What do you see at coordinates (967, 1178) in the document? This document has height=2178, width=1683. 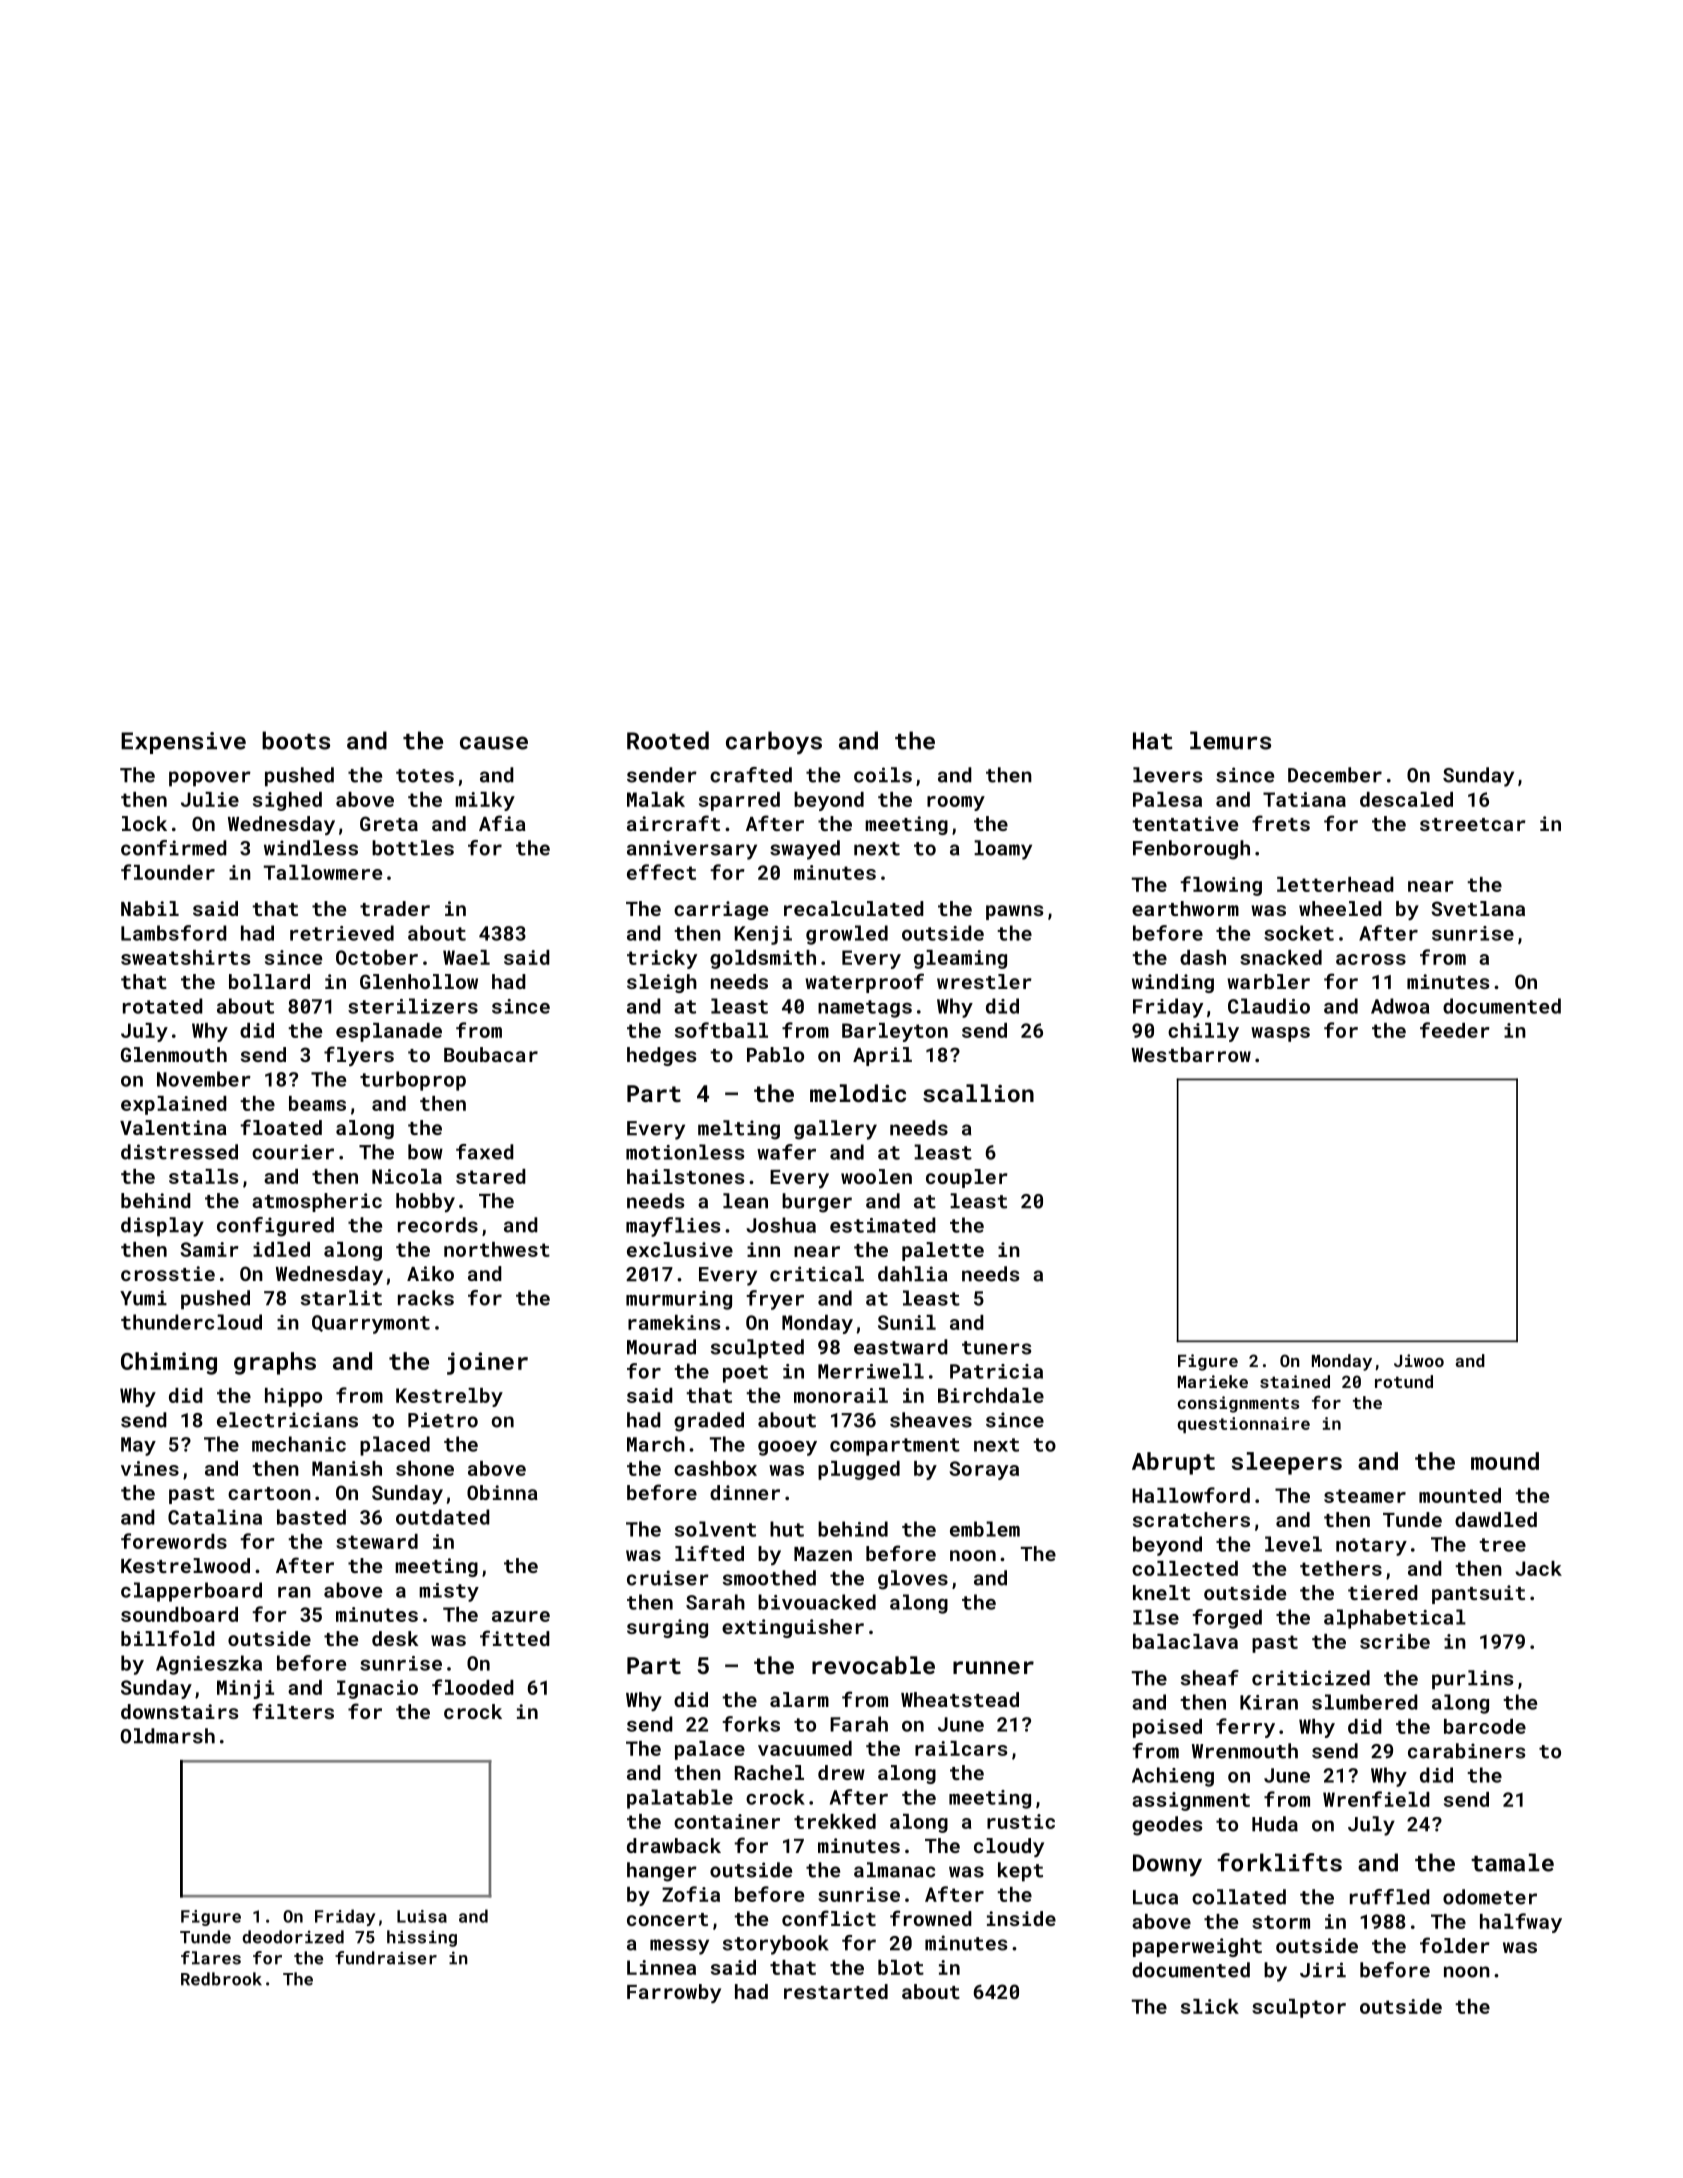 I see `coupler` at bounding box center [967, 1178].
